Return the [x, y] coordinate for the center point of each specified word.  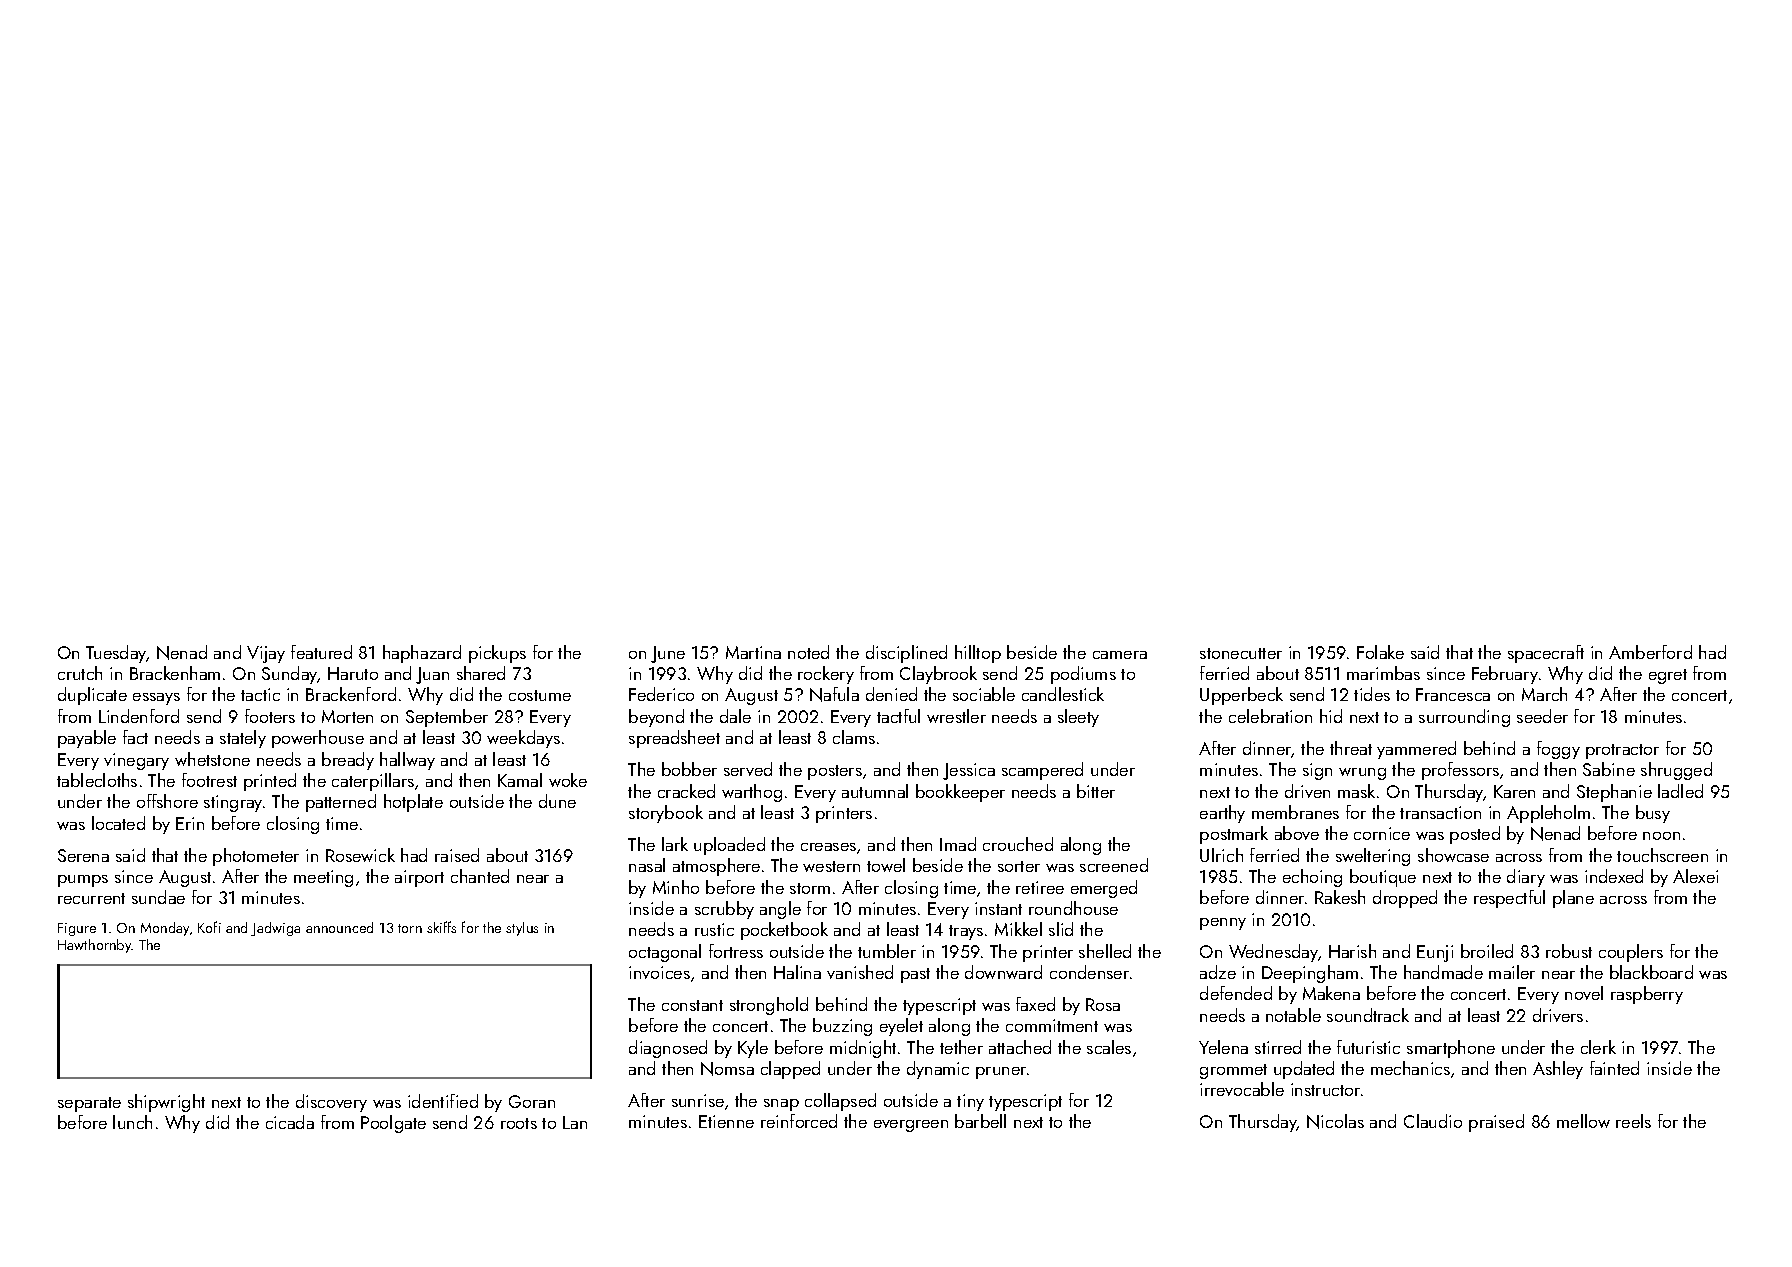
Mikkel [1018, 929]
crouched [1018, 844]
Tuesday [116, 654]
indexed [1614, 876]
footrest [209, 780]
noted [808, 652]
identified [443, 1101]
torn [410, 928]
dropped [1405, 899]
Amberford [1650, 652]
